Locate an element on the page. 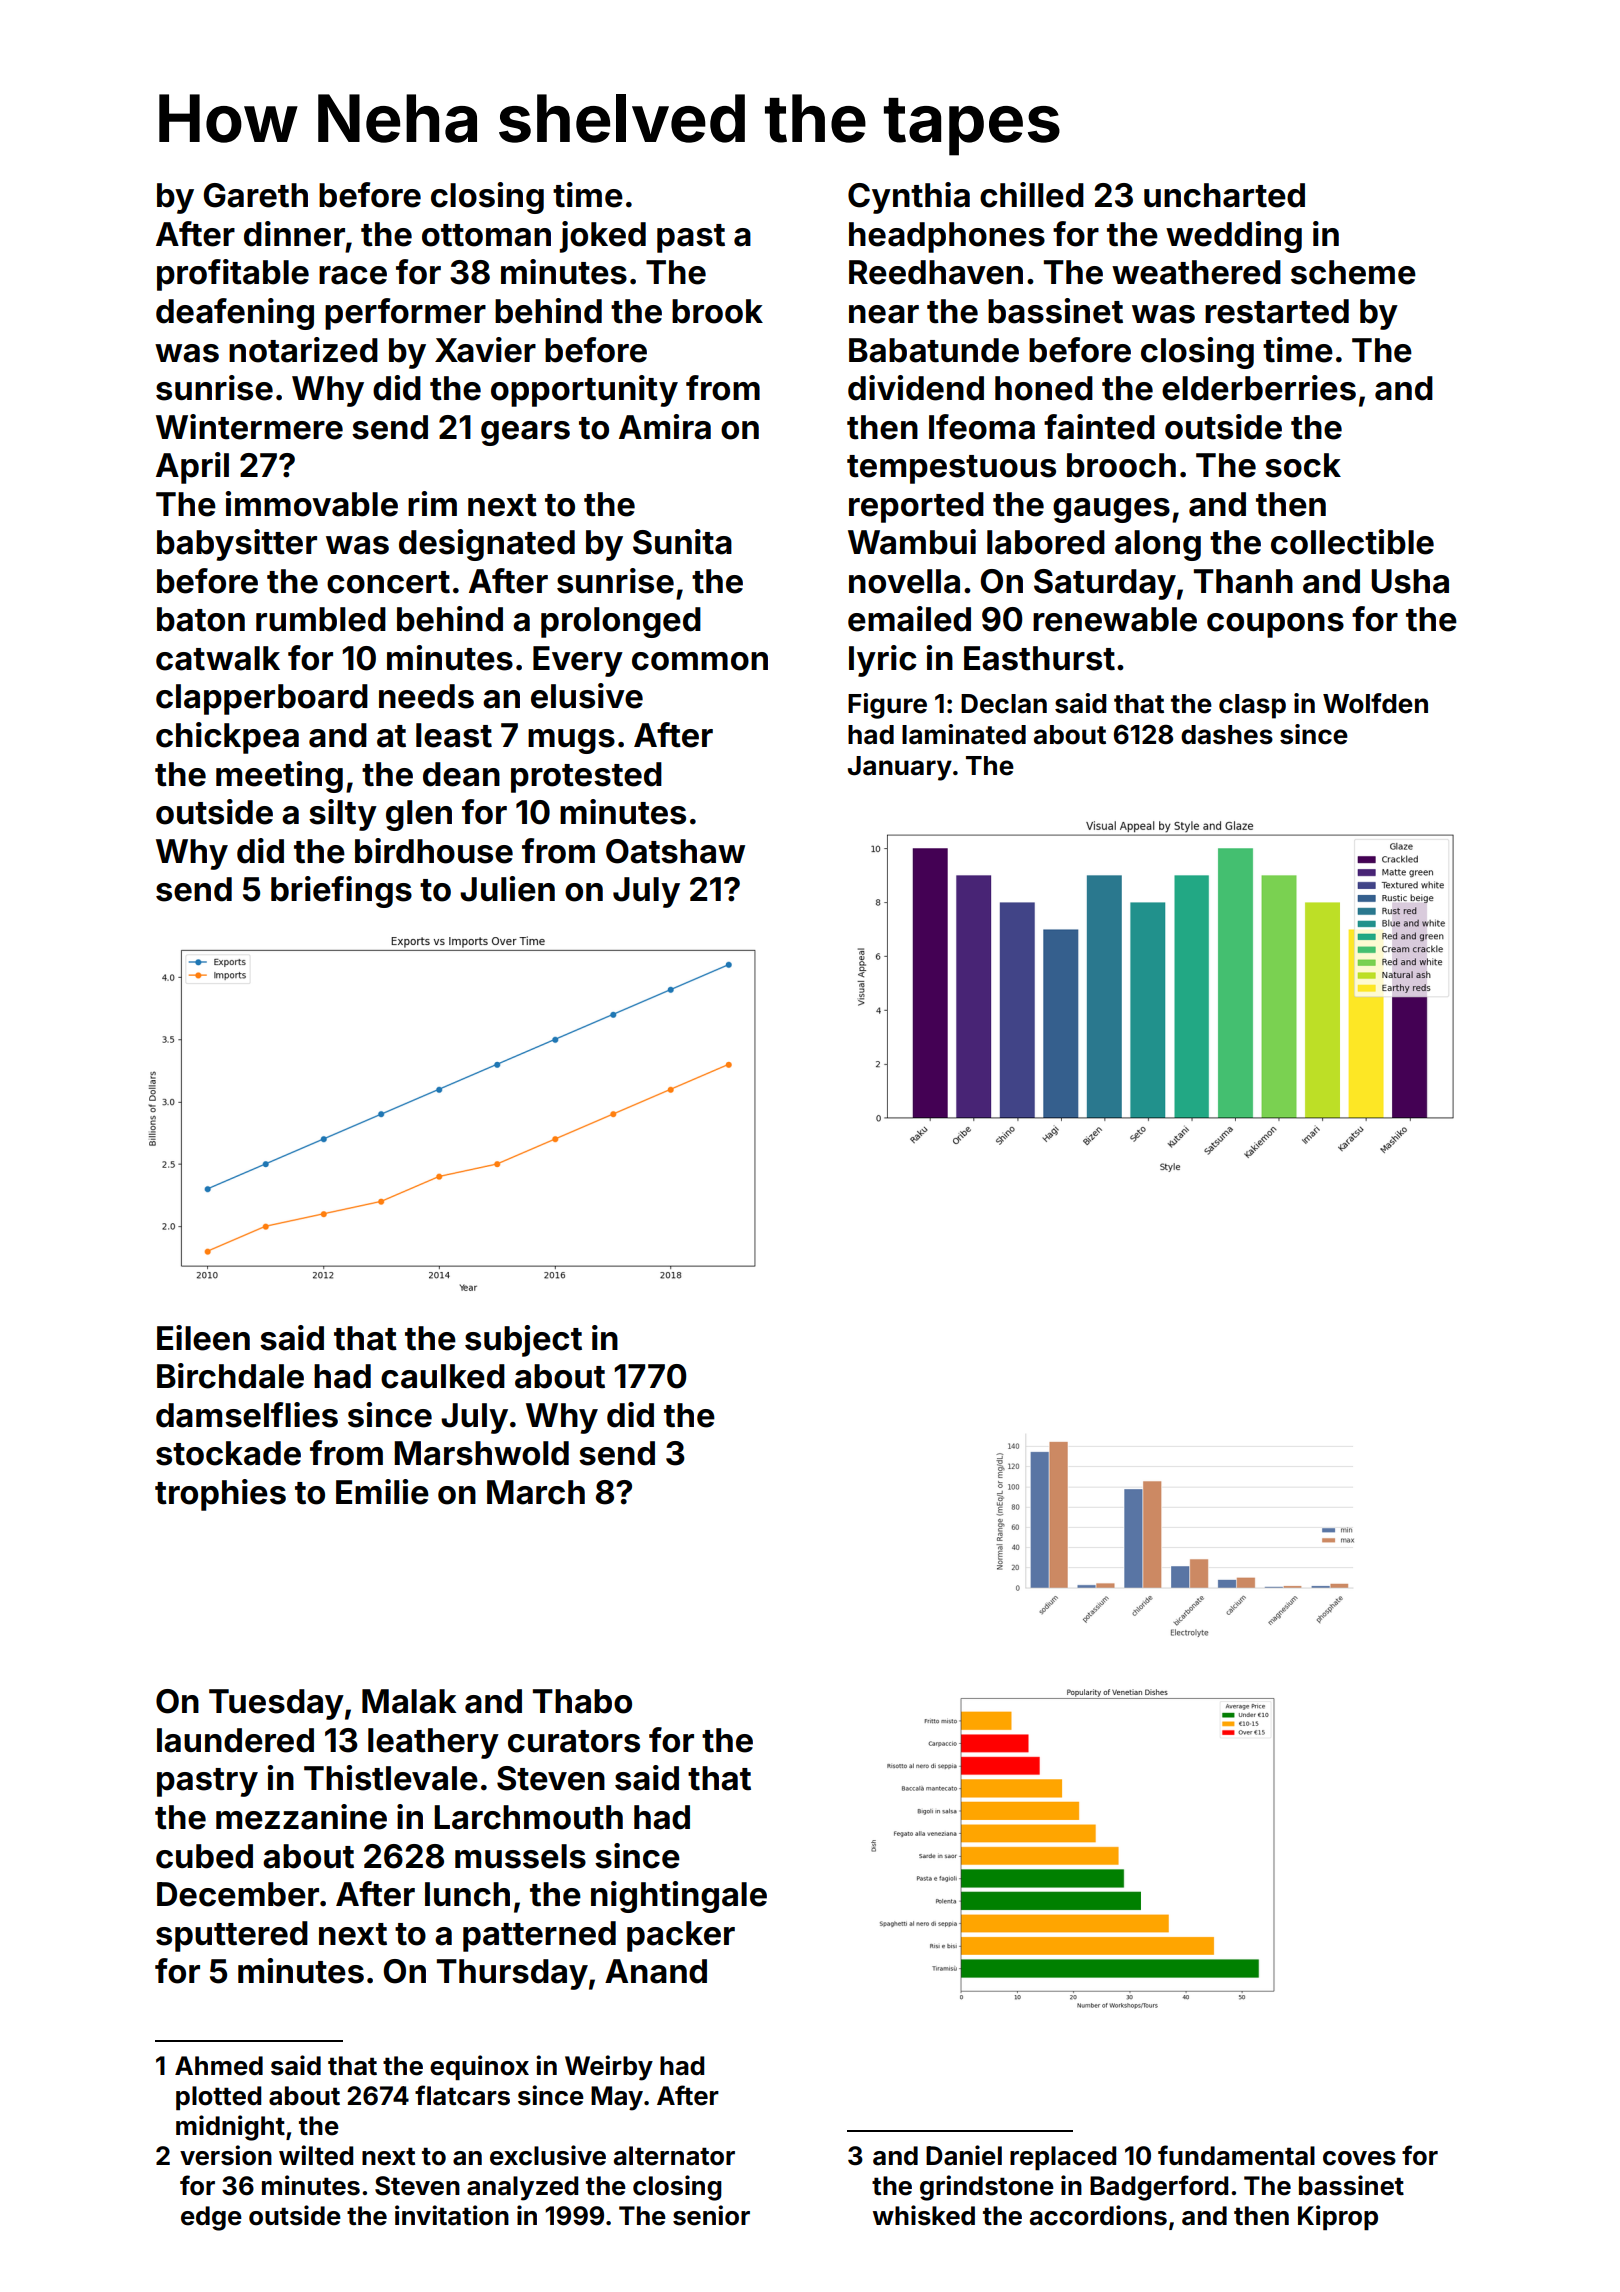  dashes is located at coordinates (1227, 735).
